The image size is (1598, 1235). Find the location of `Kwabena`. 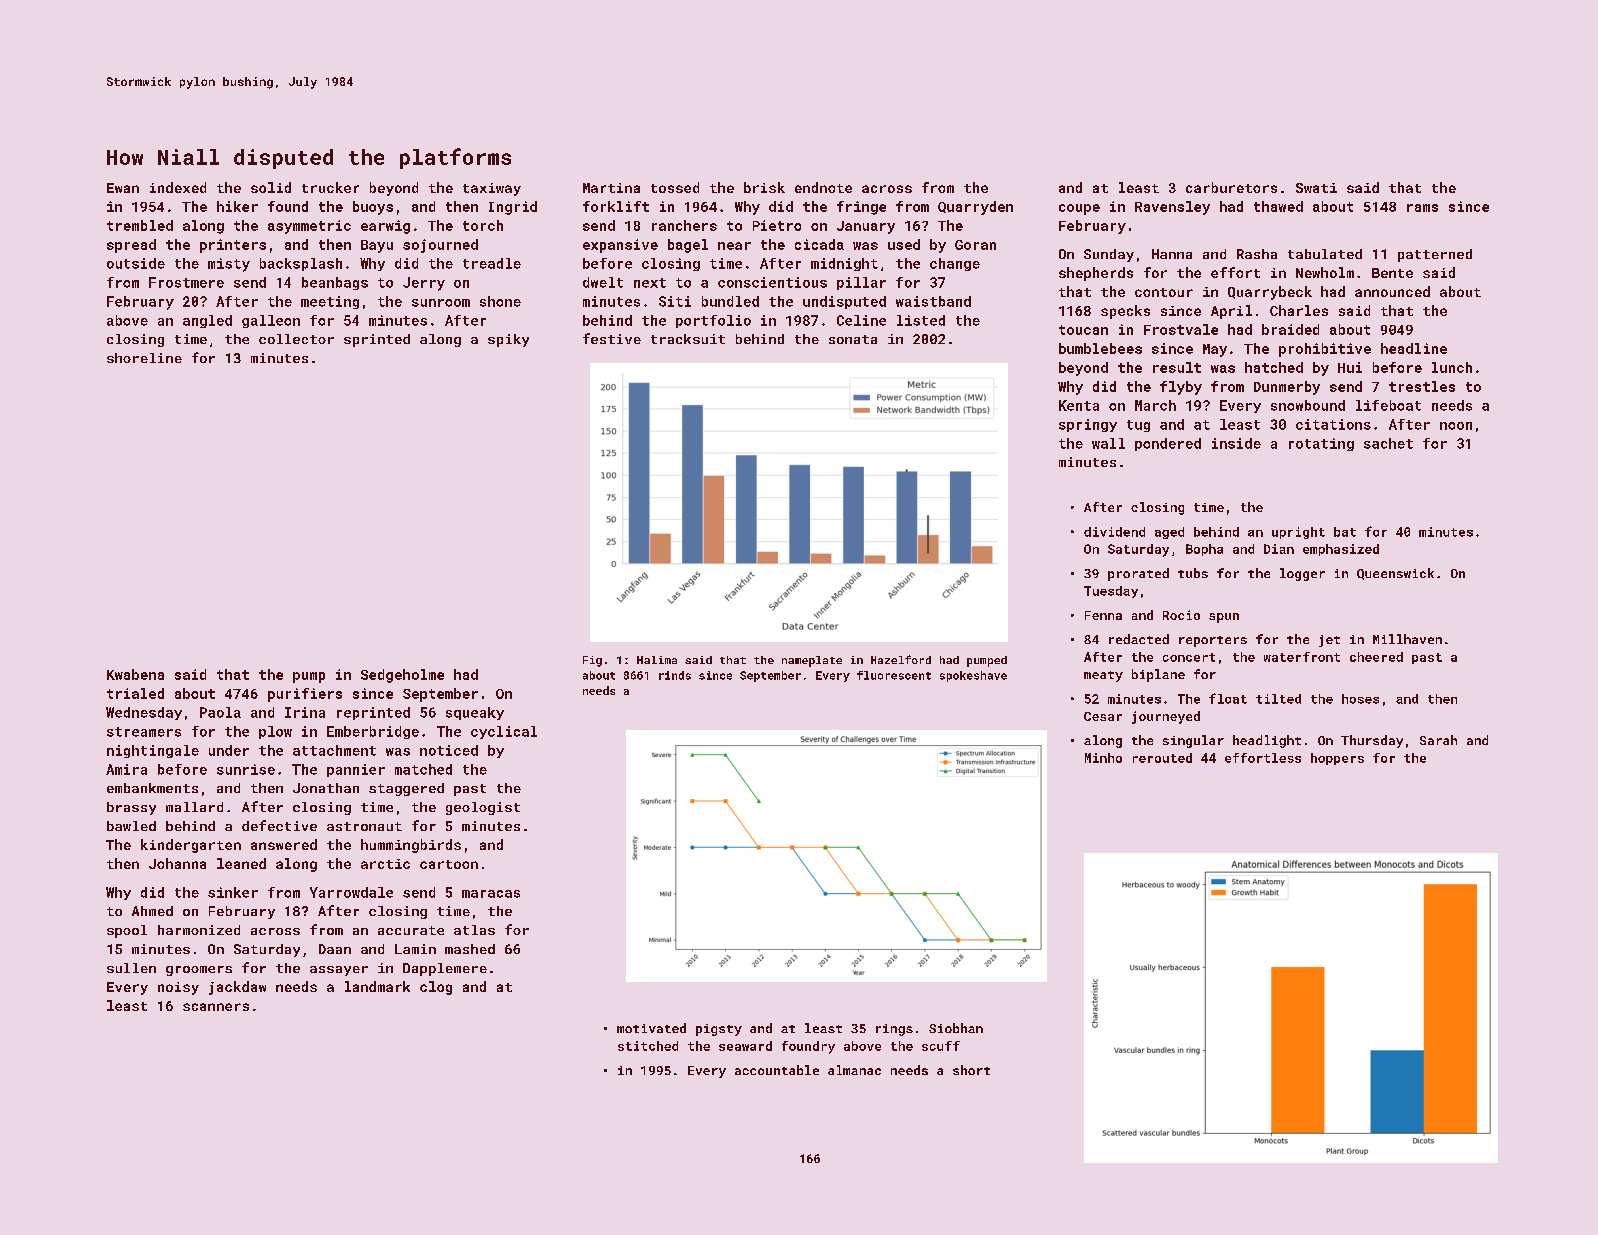

Kwabena is located at coordinates (135, 674).
